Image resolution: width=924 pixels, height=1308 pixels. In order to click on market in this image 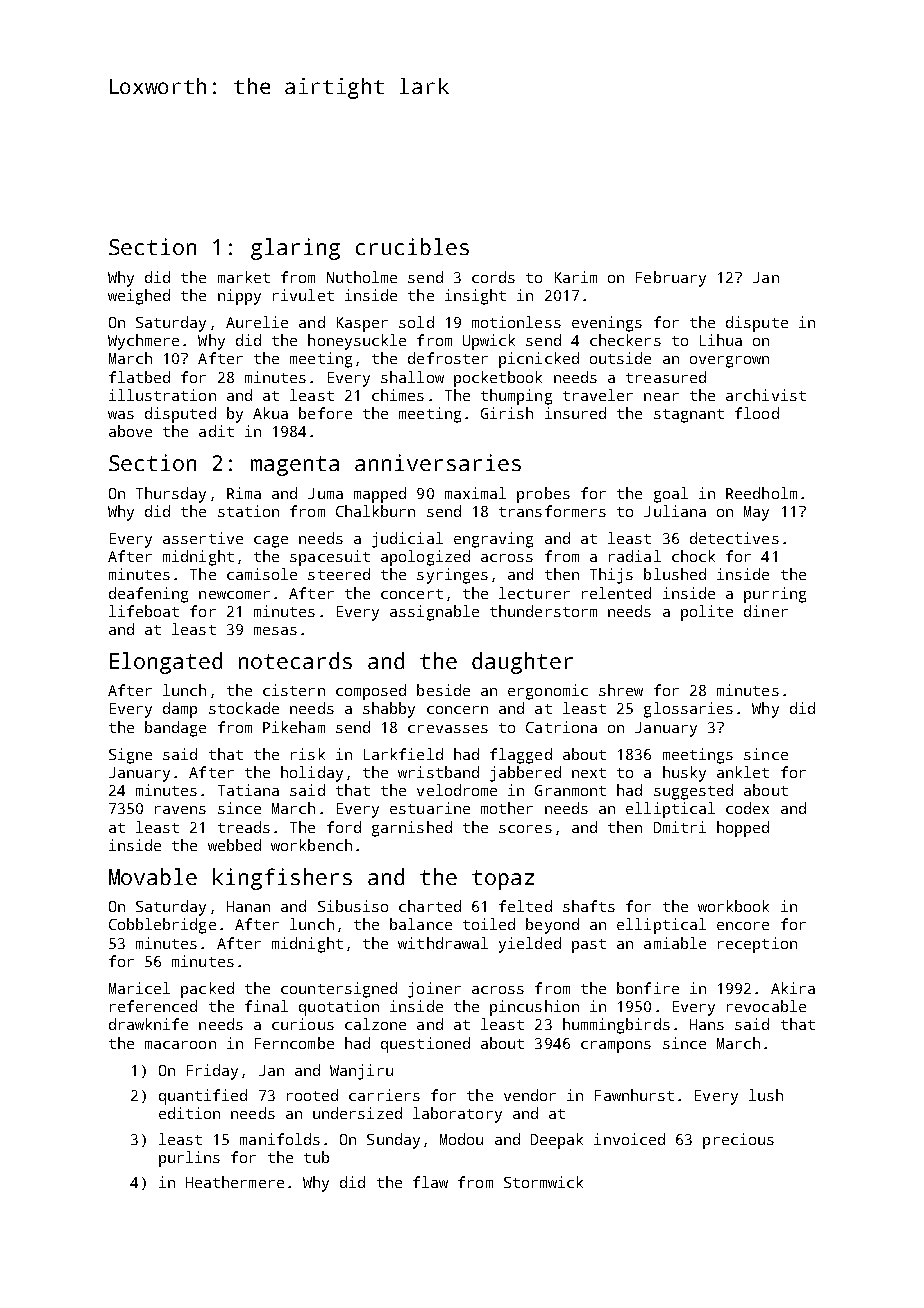, I will do `click(244, 277)`.
